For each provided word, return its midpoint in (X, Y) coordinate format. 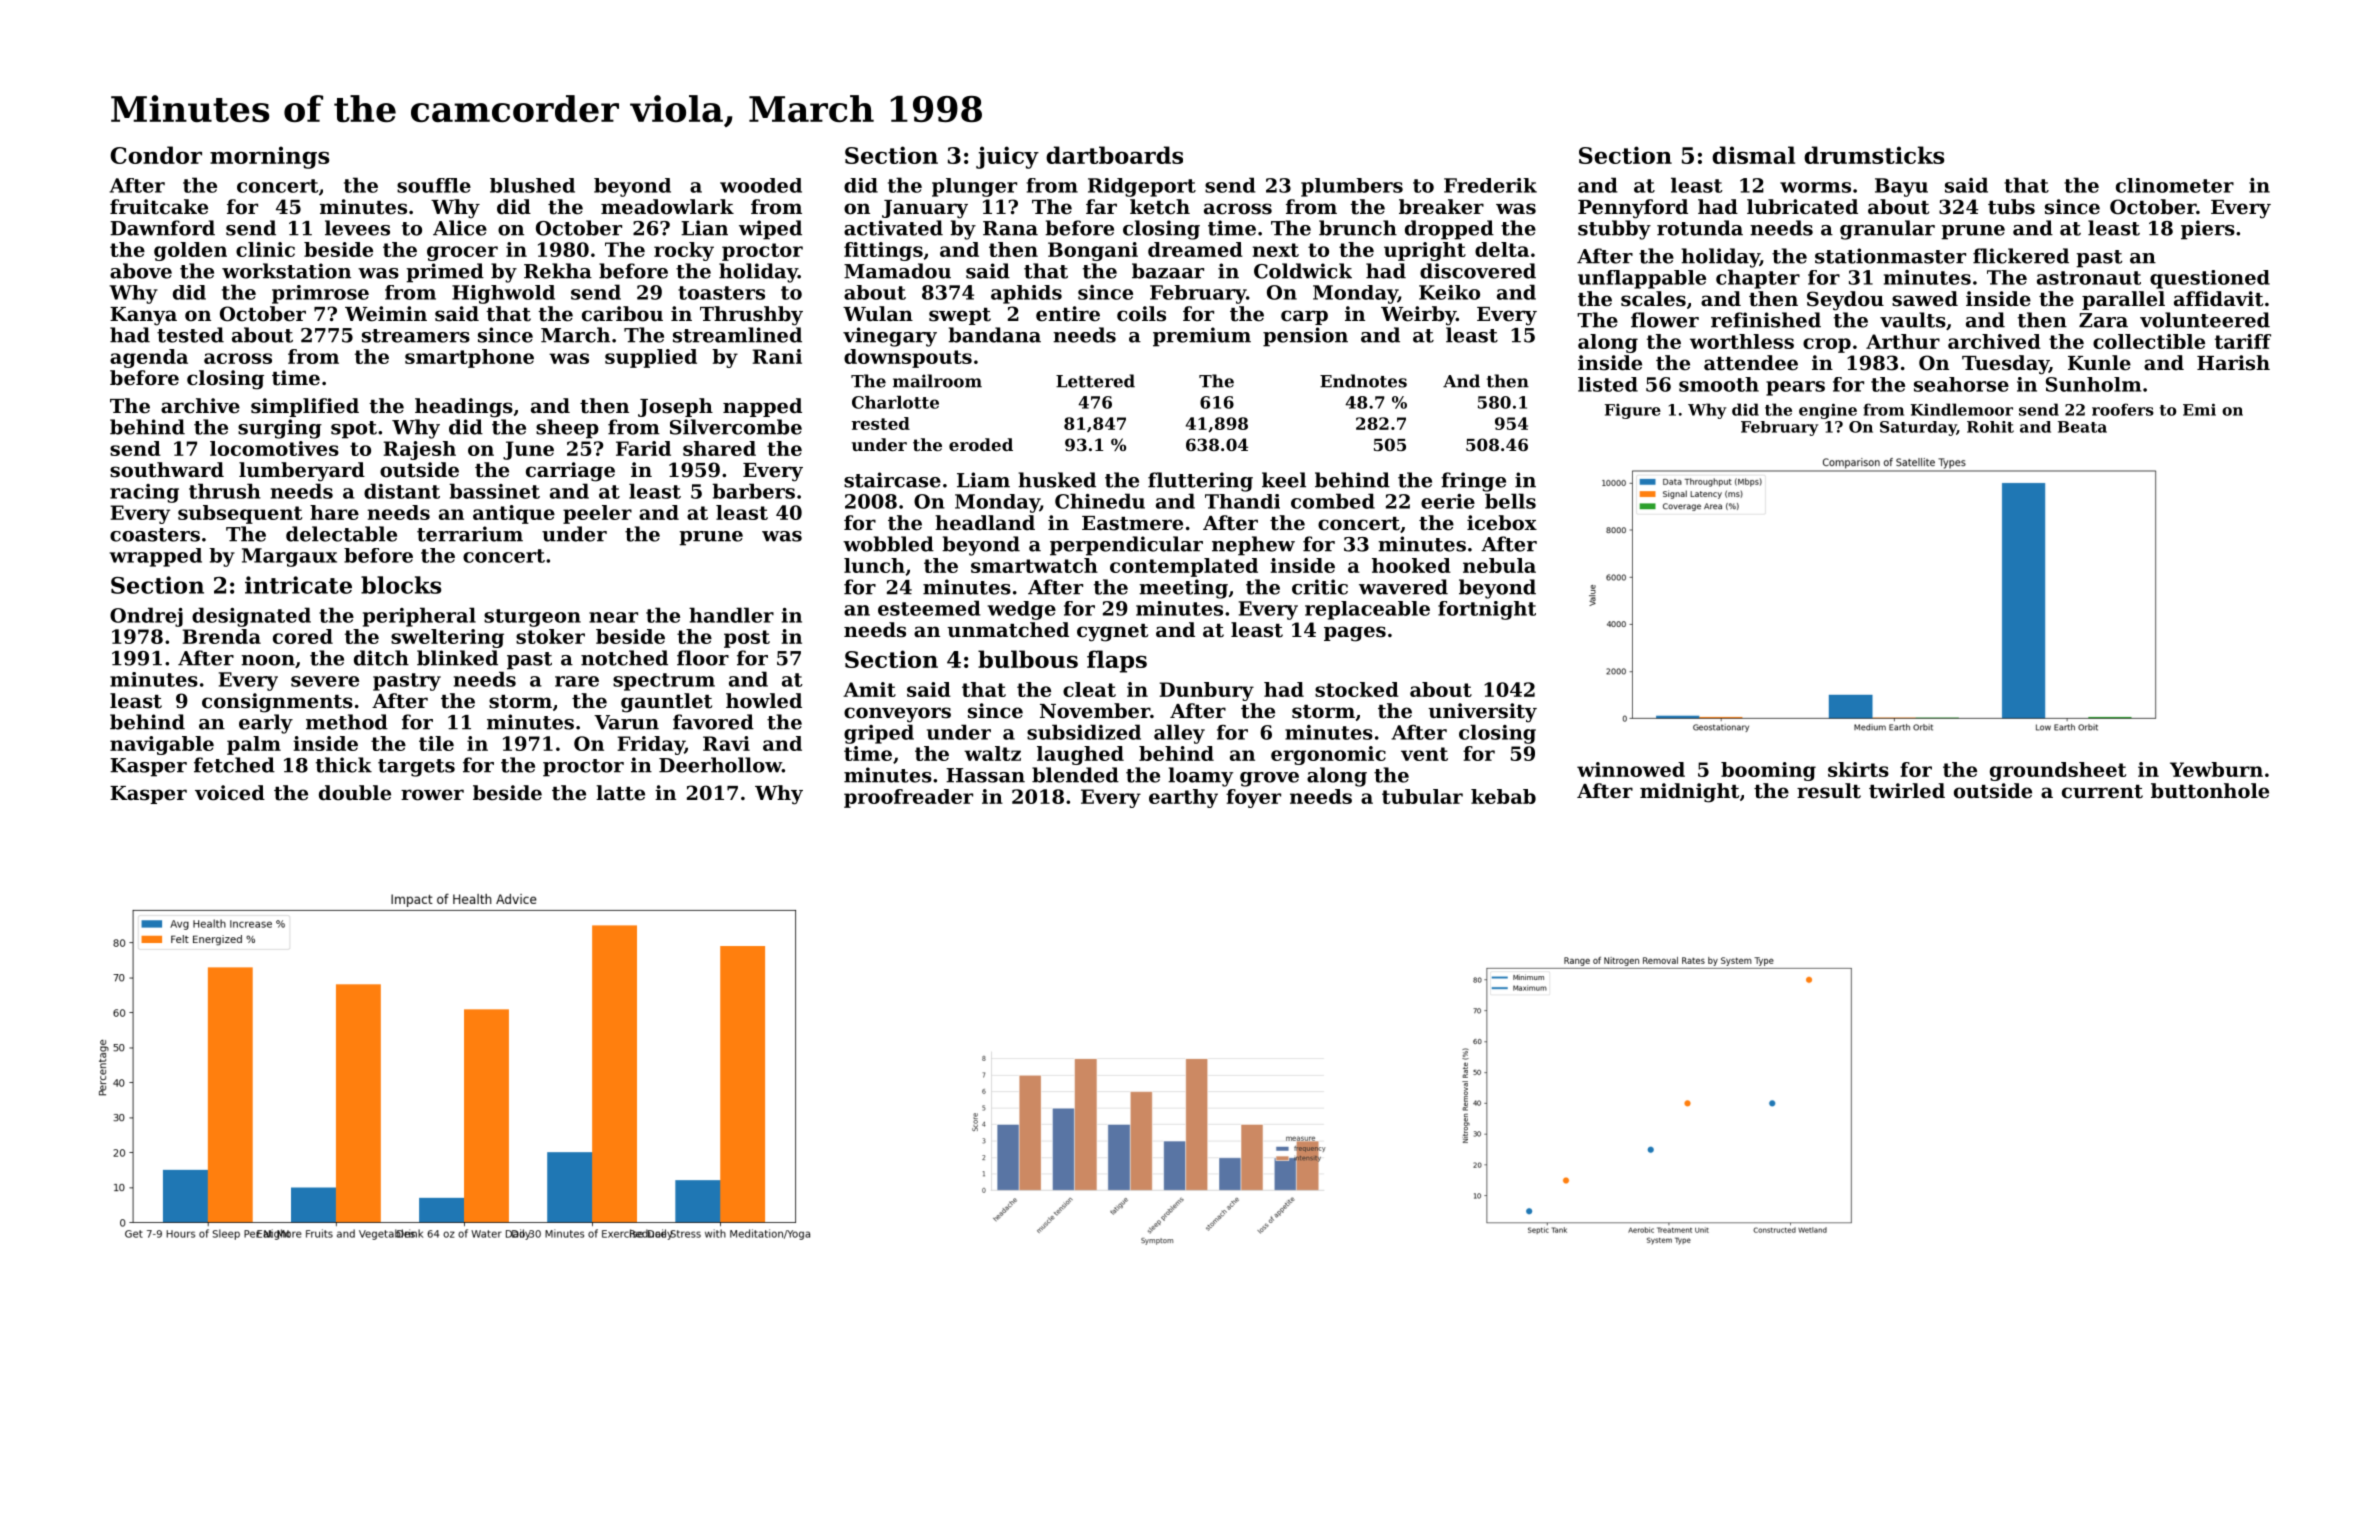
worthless (1742, 341)
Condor (156, 155)
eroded (981, 444)
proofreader (908, 798)
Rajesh (419, 450)
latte (620, 793)
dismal (1753, 155)
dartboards (1114, 155)
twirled (1907, 791)
